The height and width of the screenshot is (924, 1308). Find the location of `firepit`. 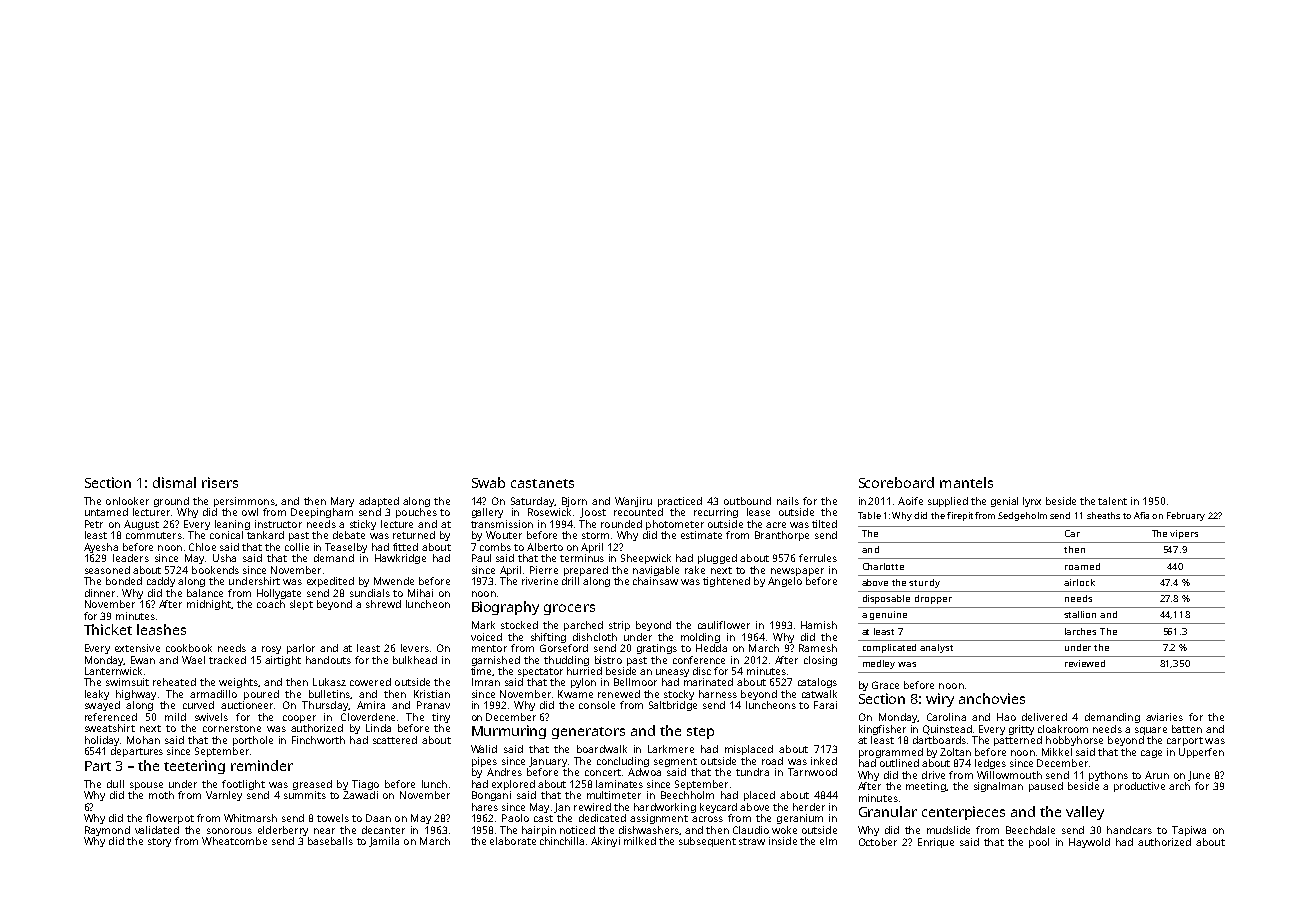

firepit is located at coordinates (960, 516).
